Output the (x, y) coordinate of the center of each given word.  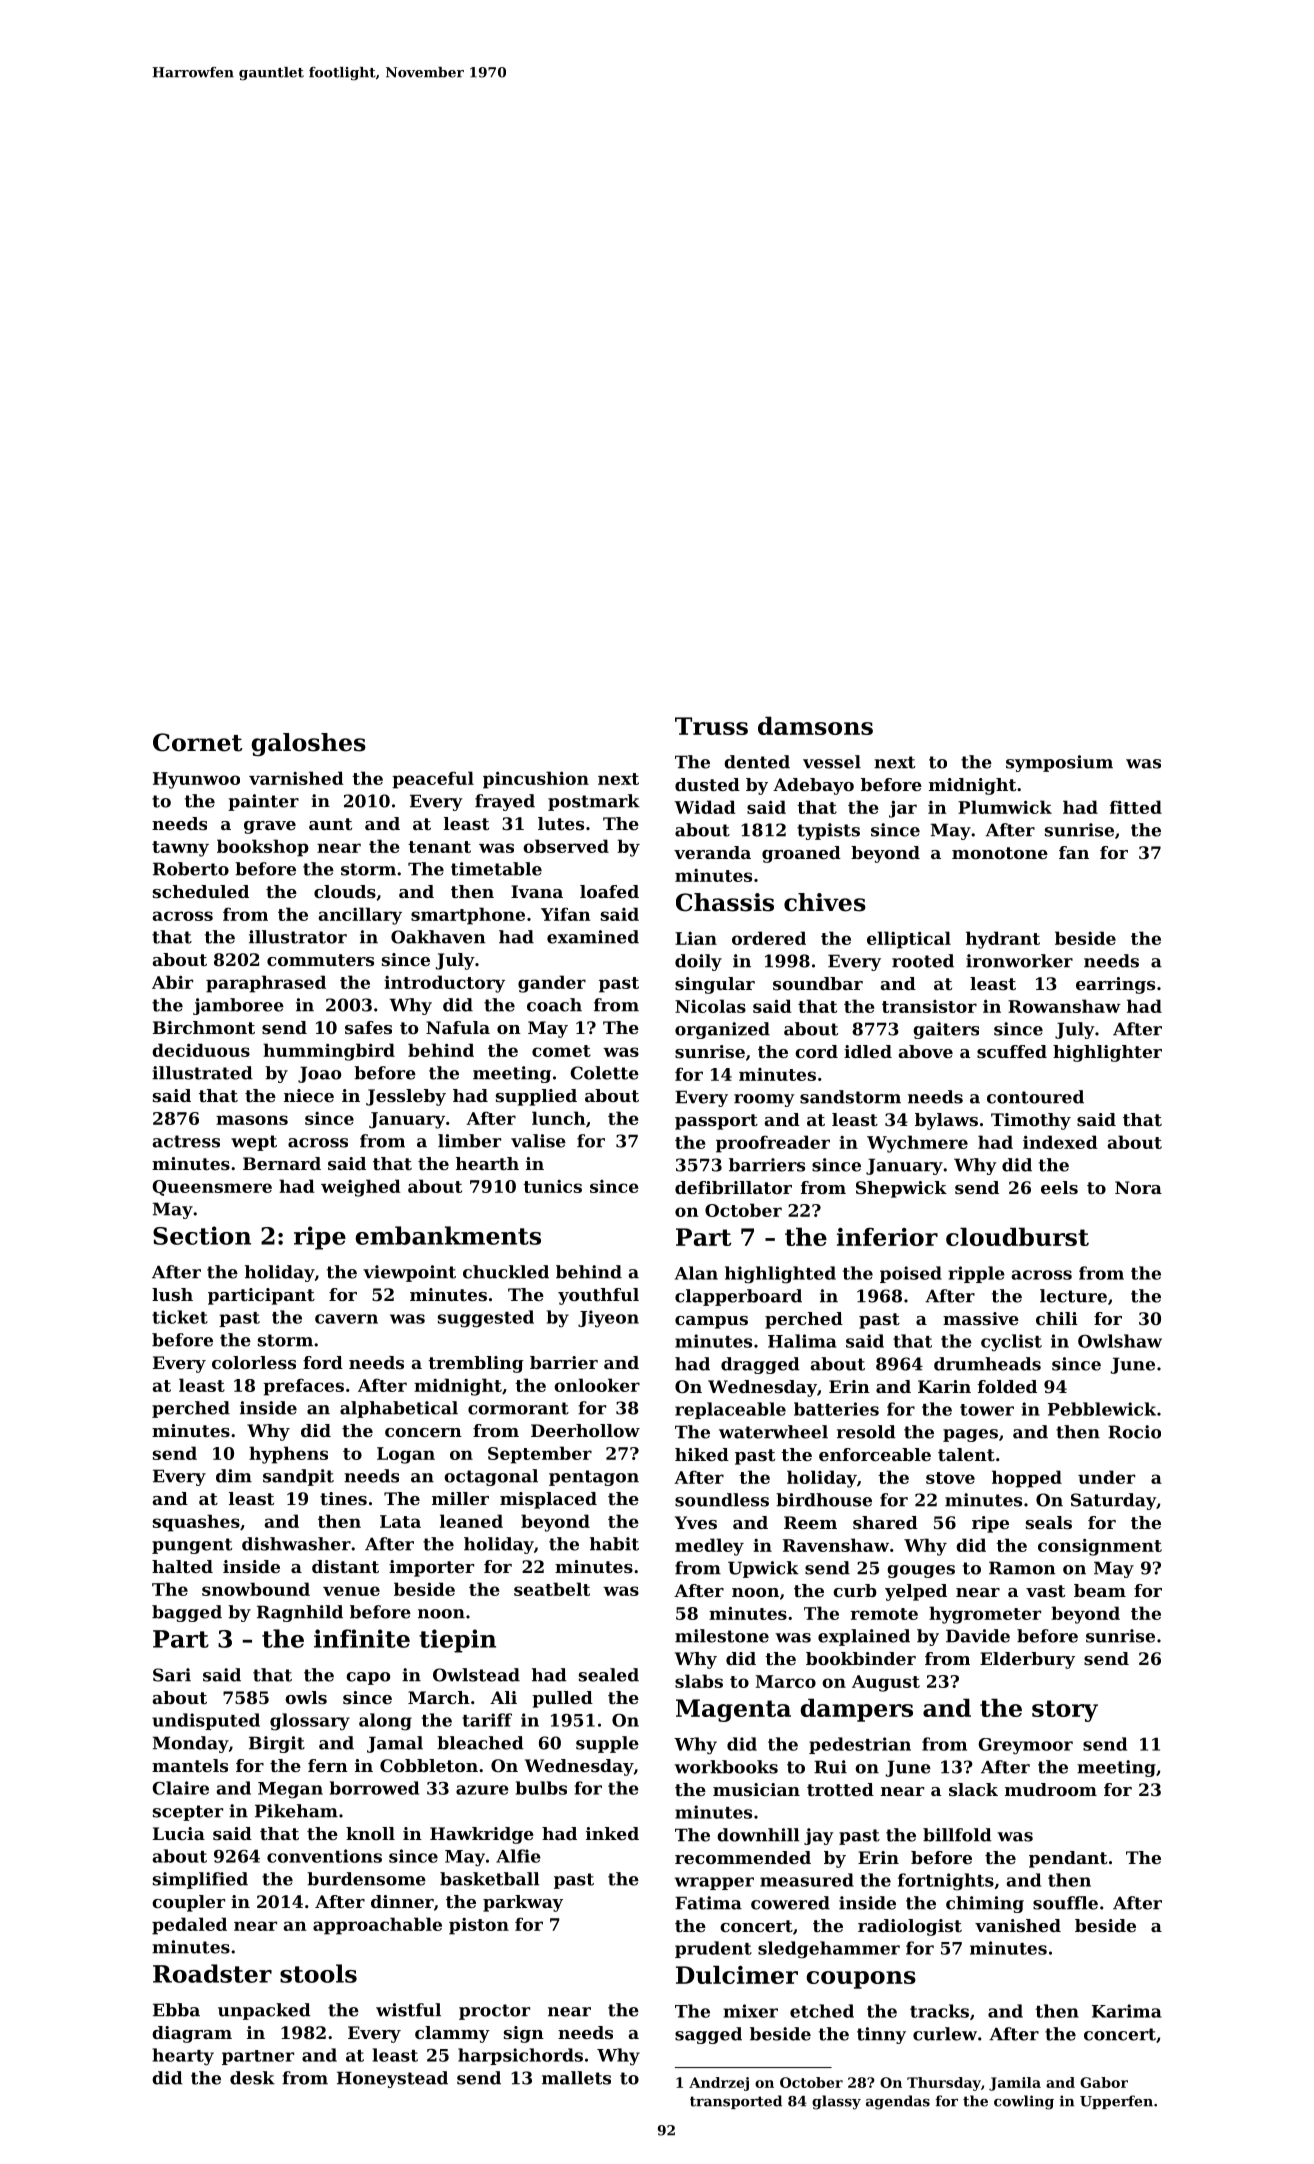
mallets (576, 2078)
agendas (898, 2102)
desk (252, 2078)
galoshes (308, 744)
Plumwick (1005, 807)
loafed (609, 891)
